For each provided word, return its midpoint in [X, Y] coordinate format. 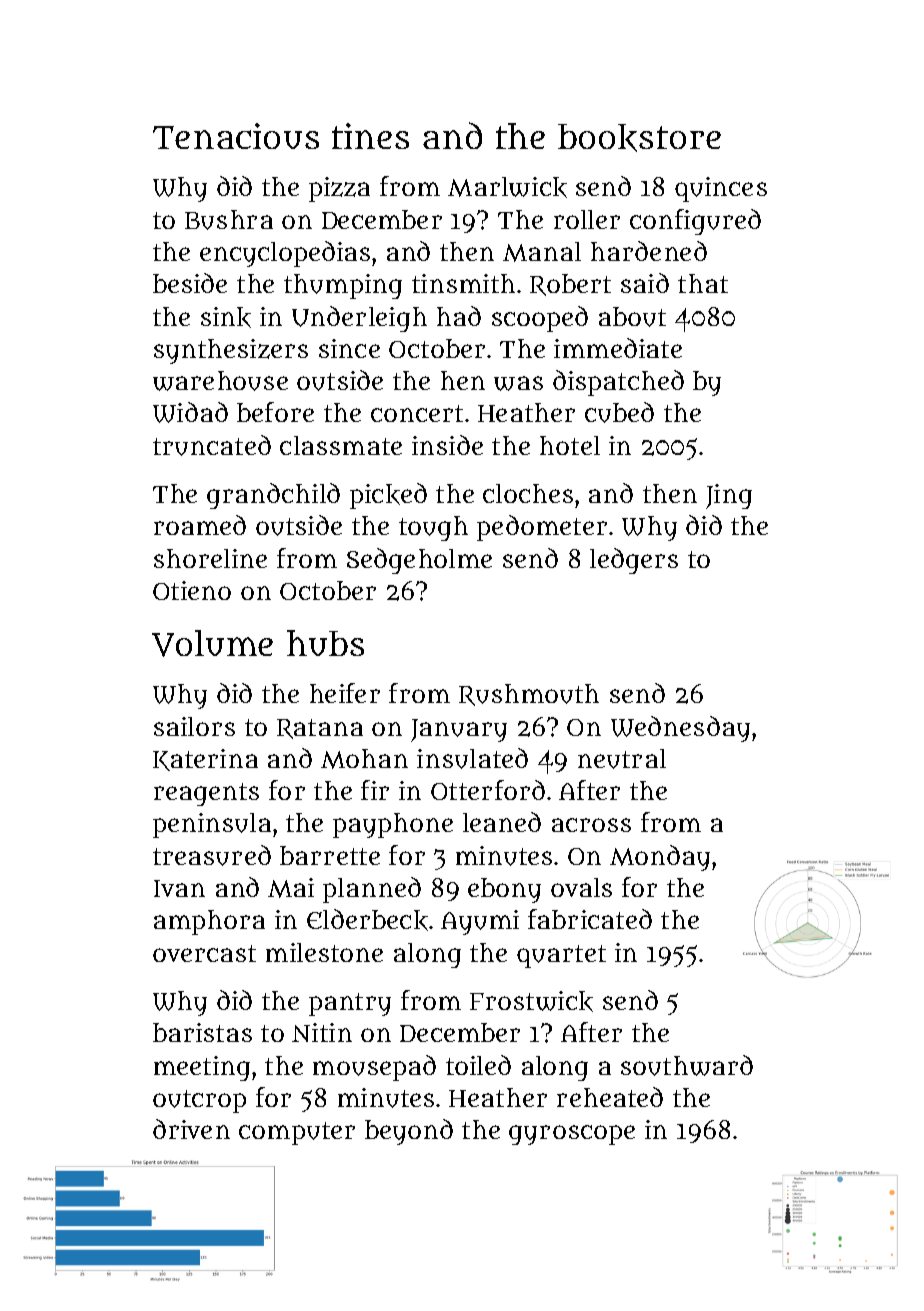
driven [191, 1129]
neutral [622, 759]
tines [370, 136]
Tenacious [236, 136]
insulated [472, 758]
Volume [212, 643]
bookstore [639, 138]
